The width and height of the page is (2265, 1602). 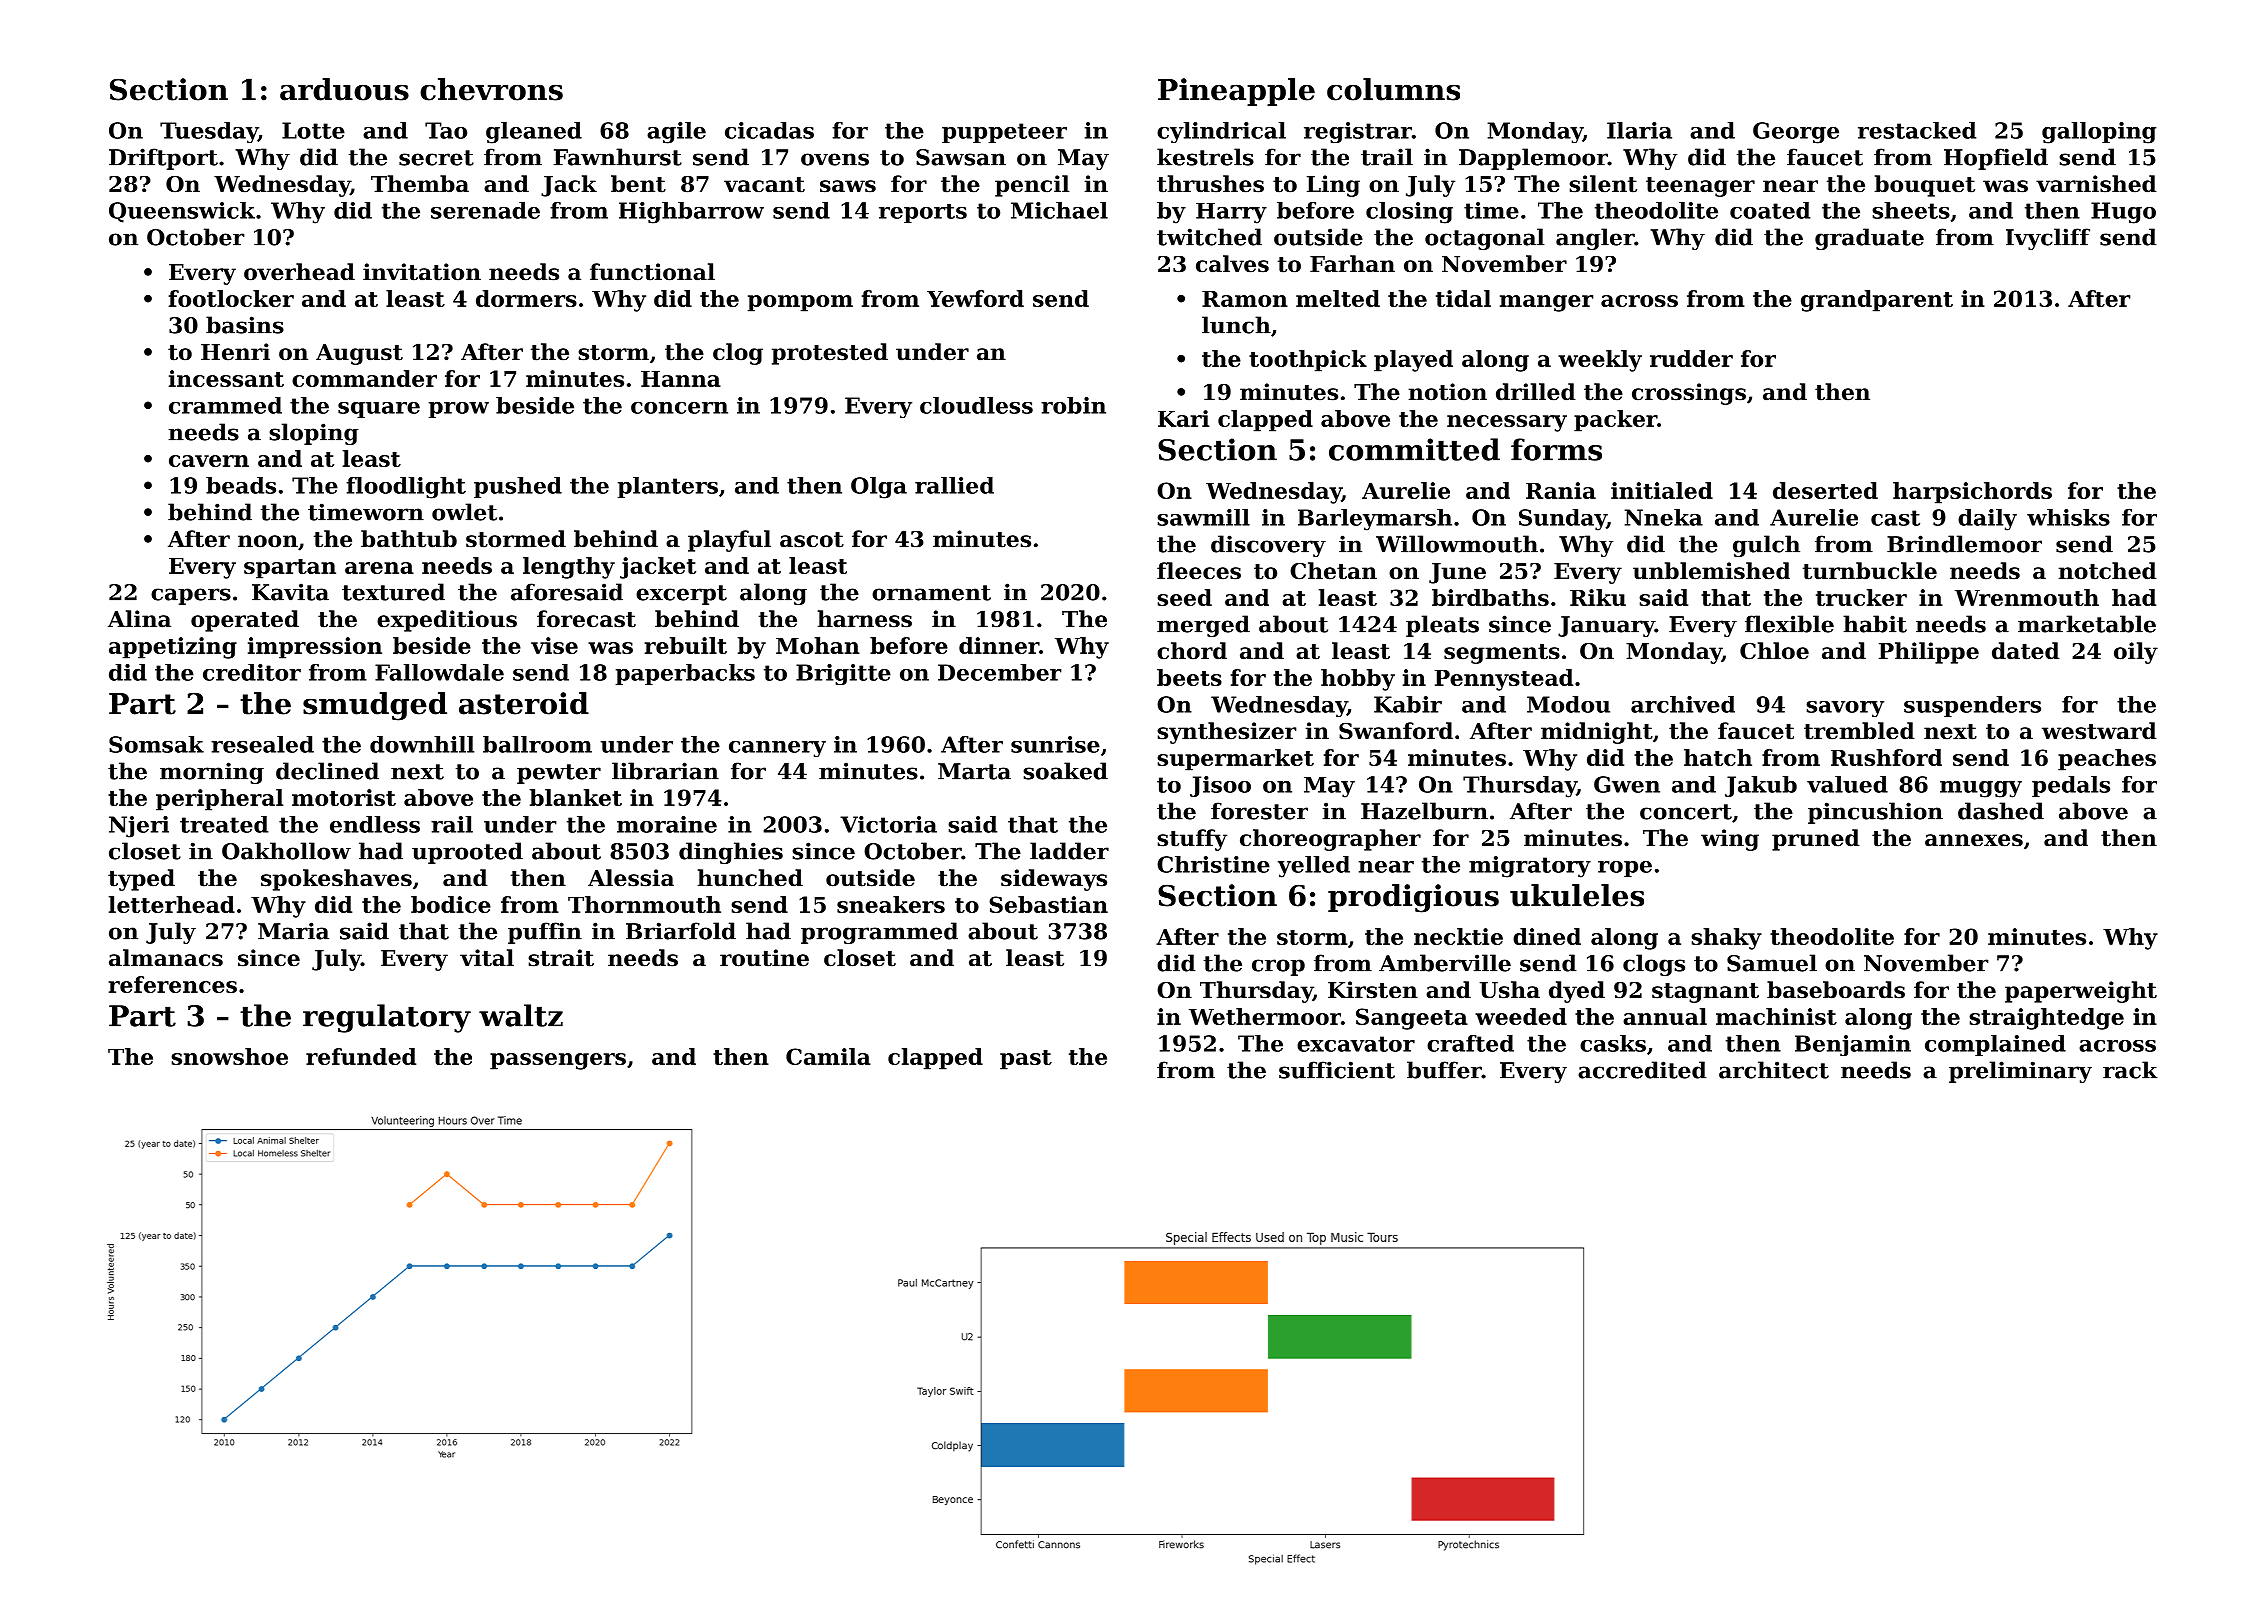 What do you see at coordinates (245, 325) in the page?
I see `basins` at bounding box center [245, 325].
